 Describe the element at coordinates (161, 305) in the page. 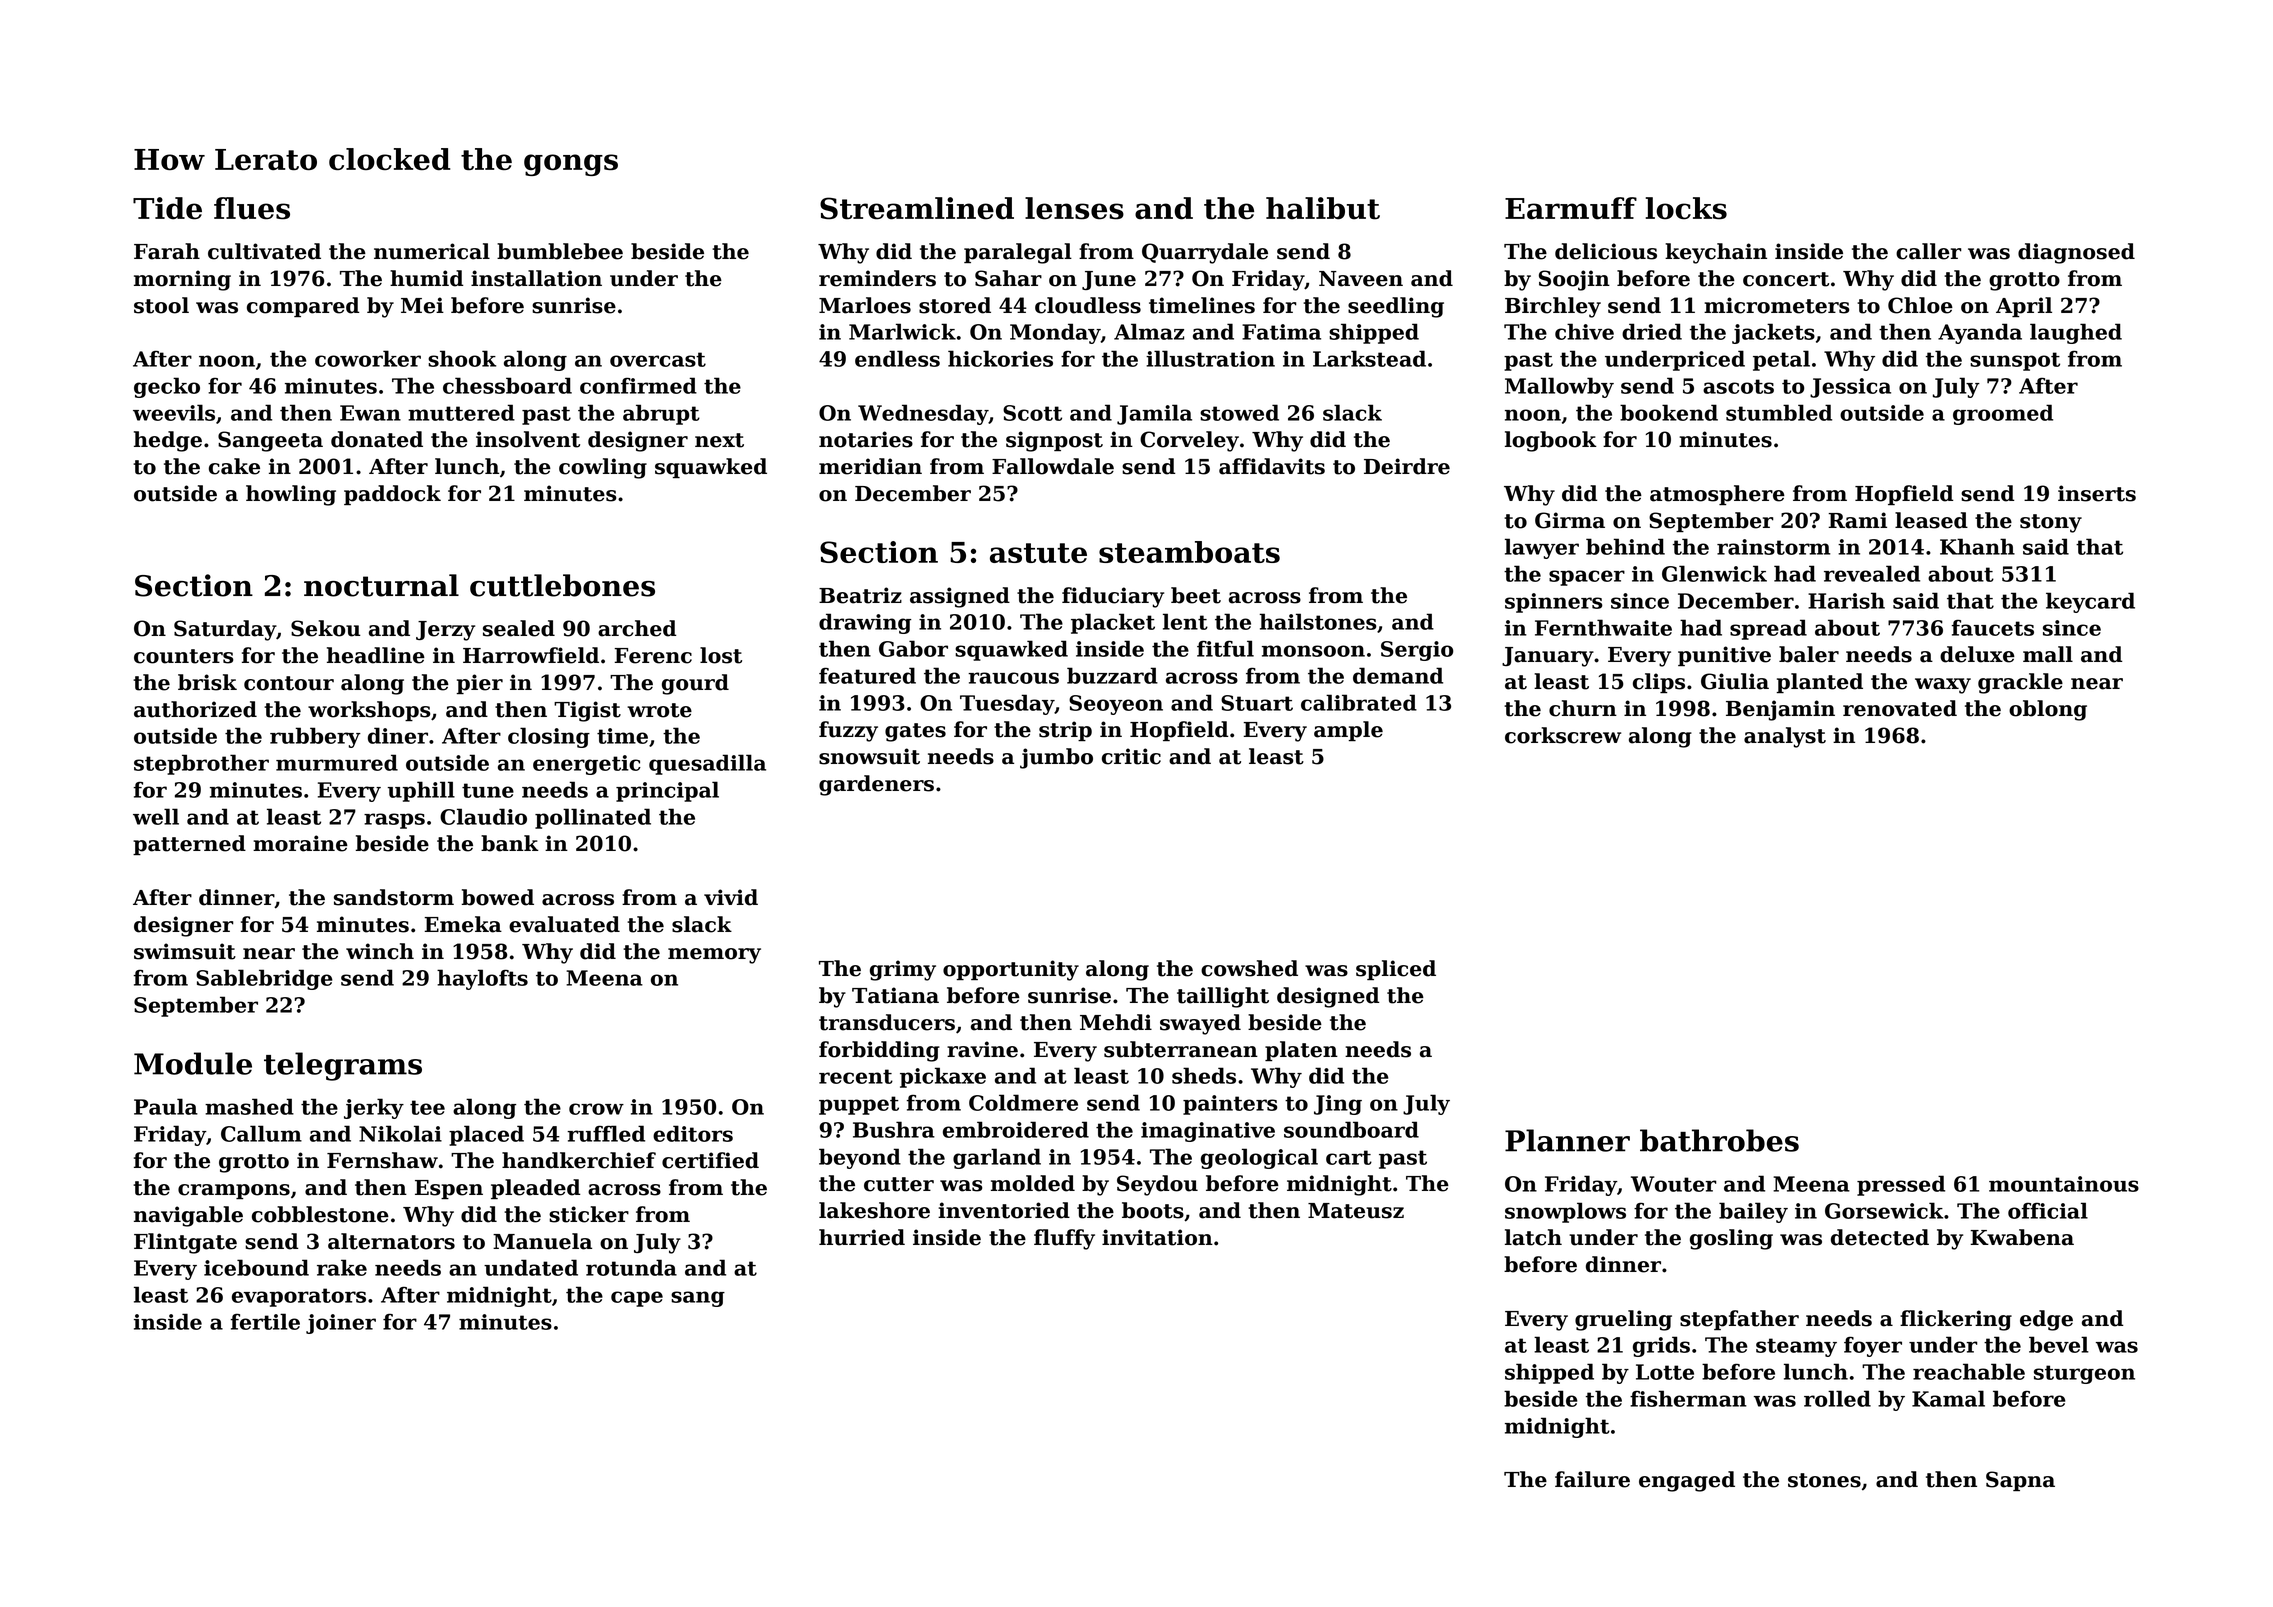

I see `stool` at that location.
